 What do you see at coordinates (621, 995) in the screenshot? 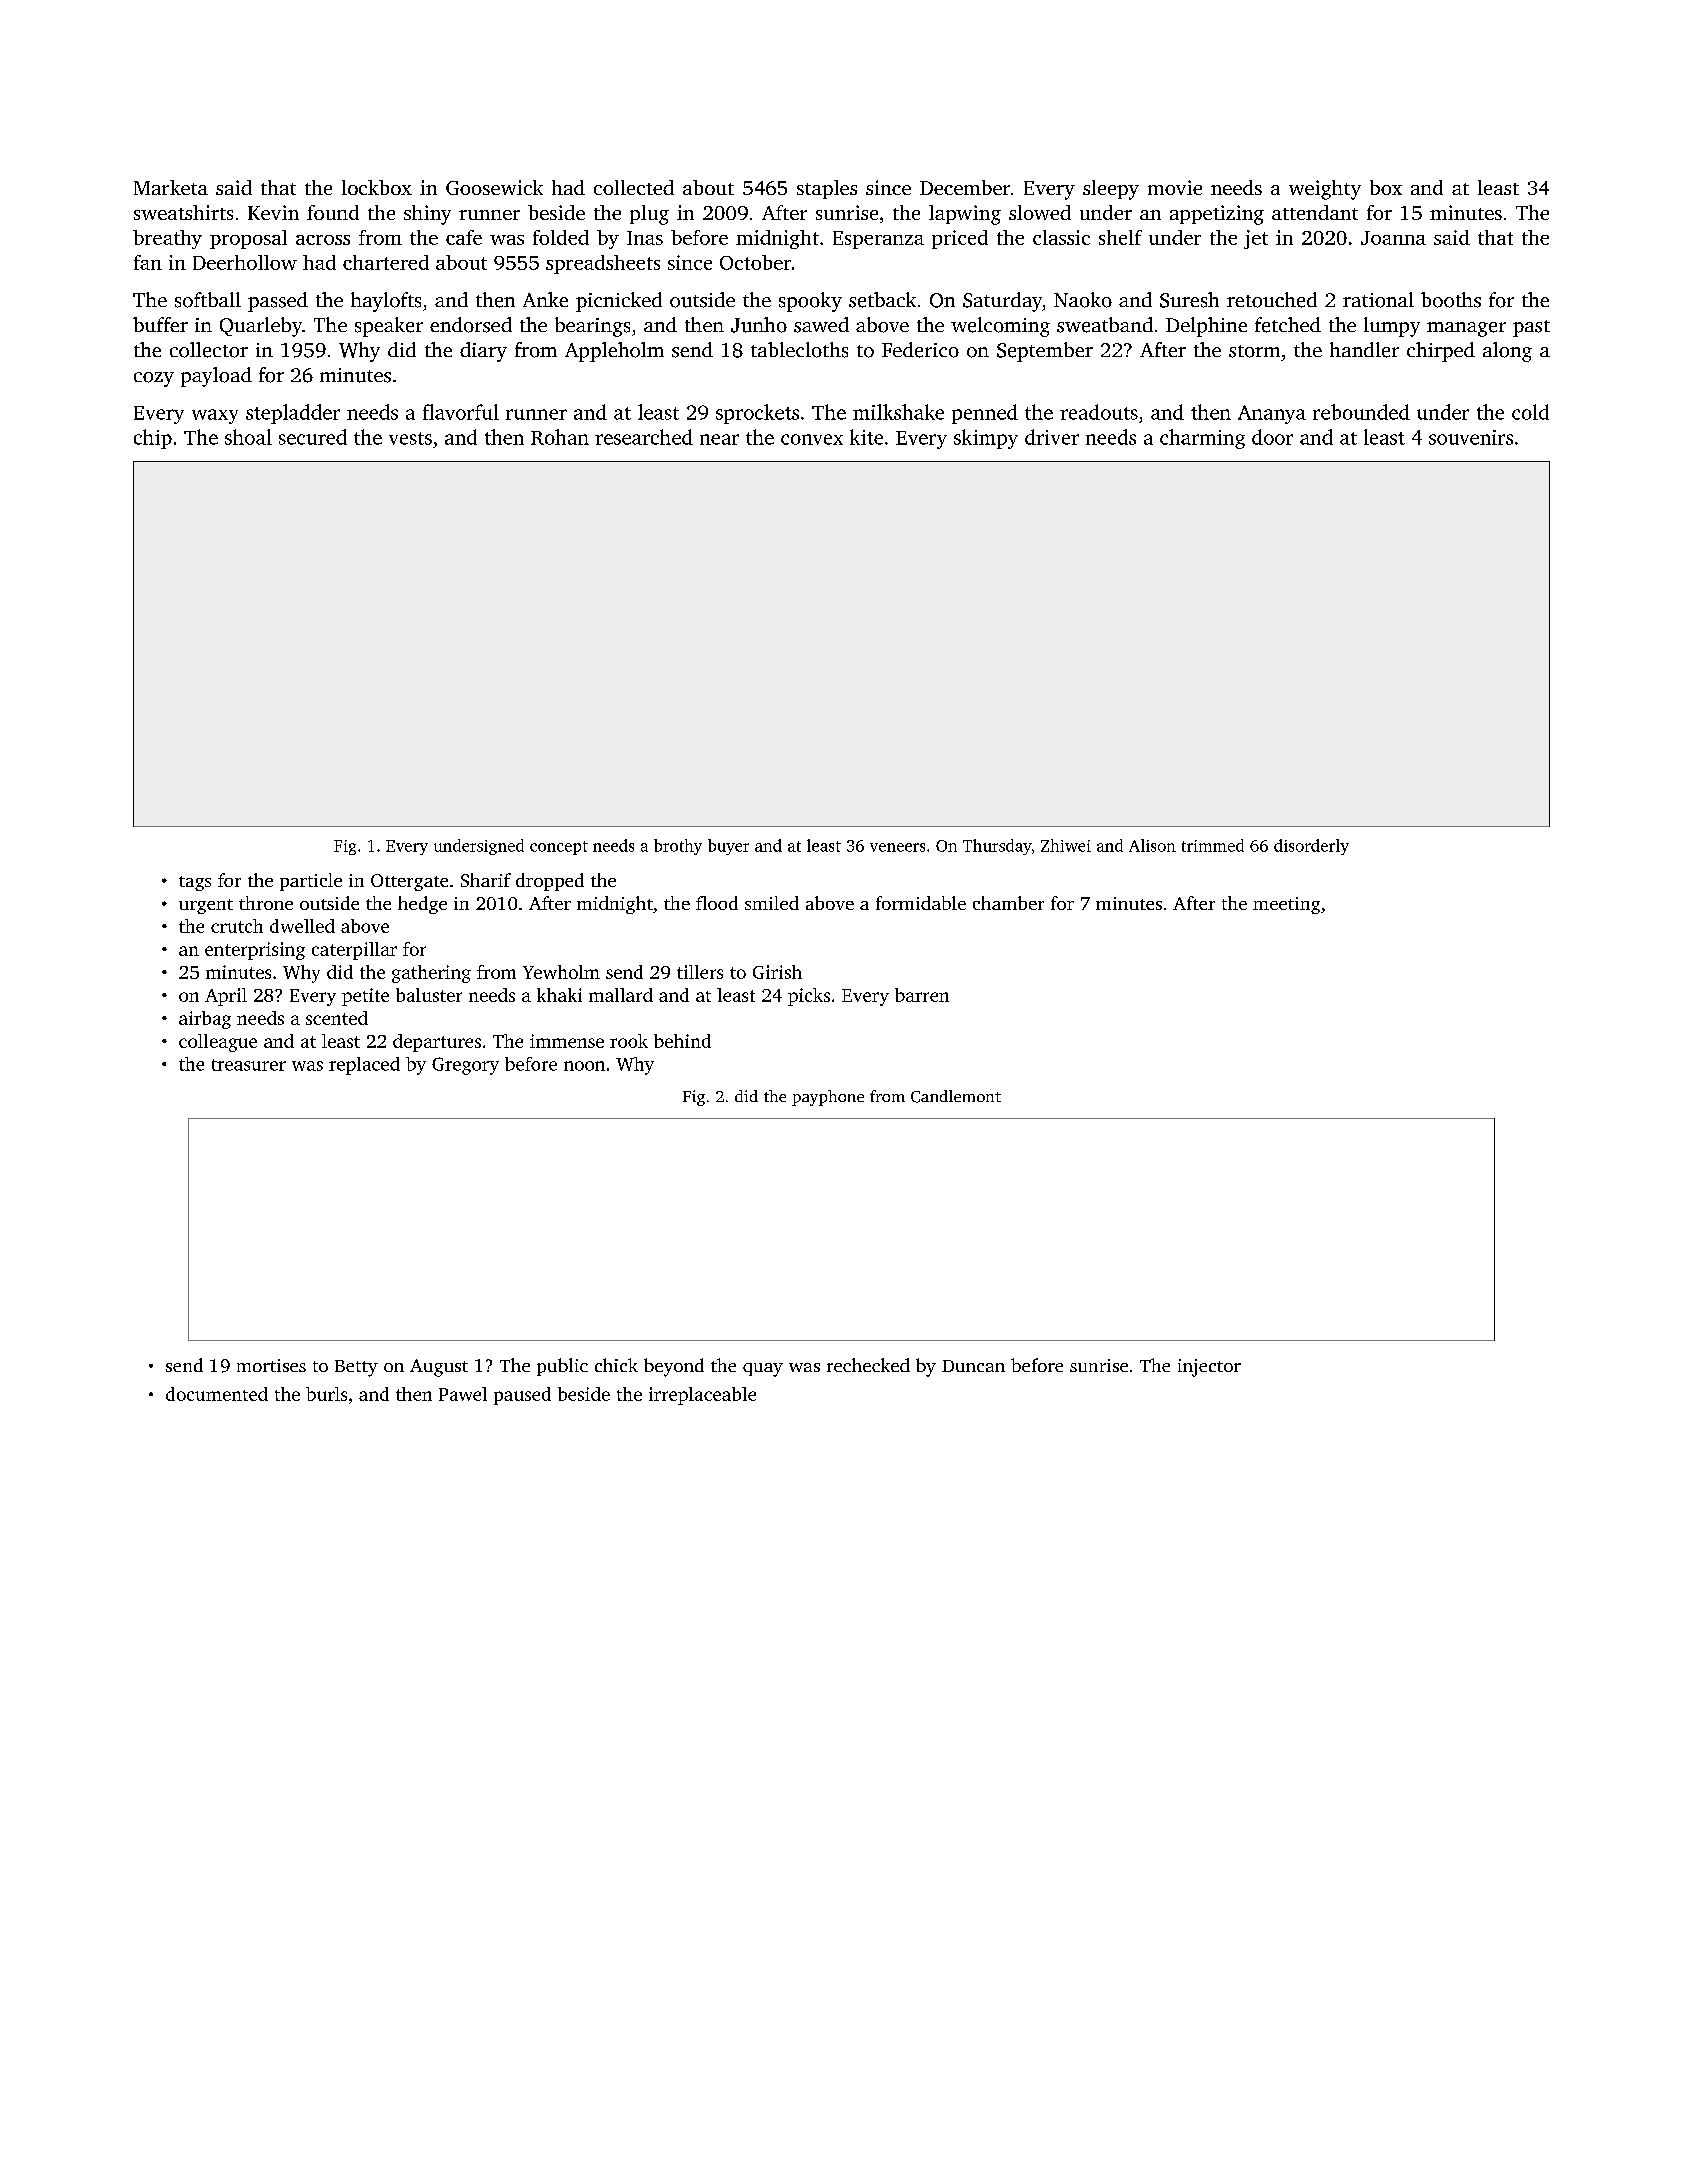
I see `mallard` at bounding box center [621, 995].
